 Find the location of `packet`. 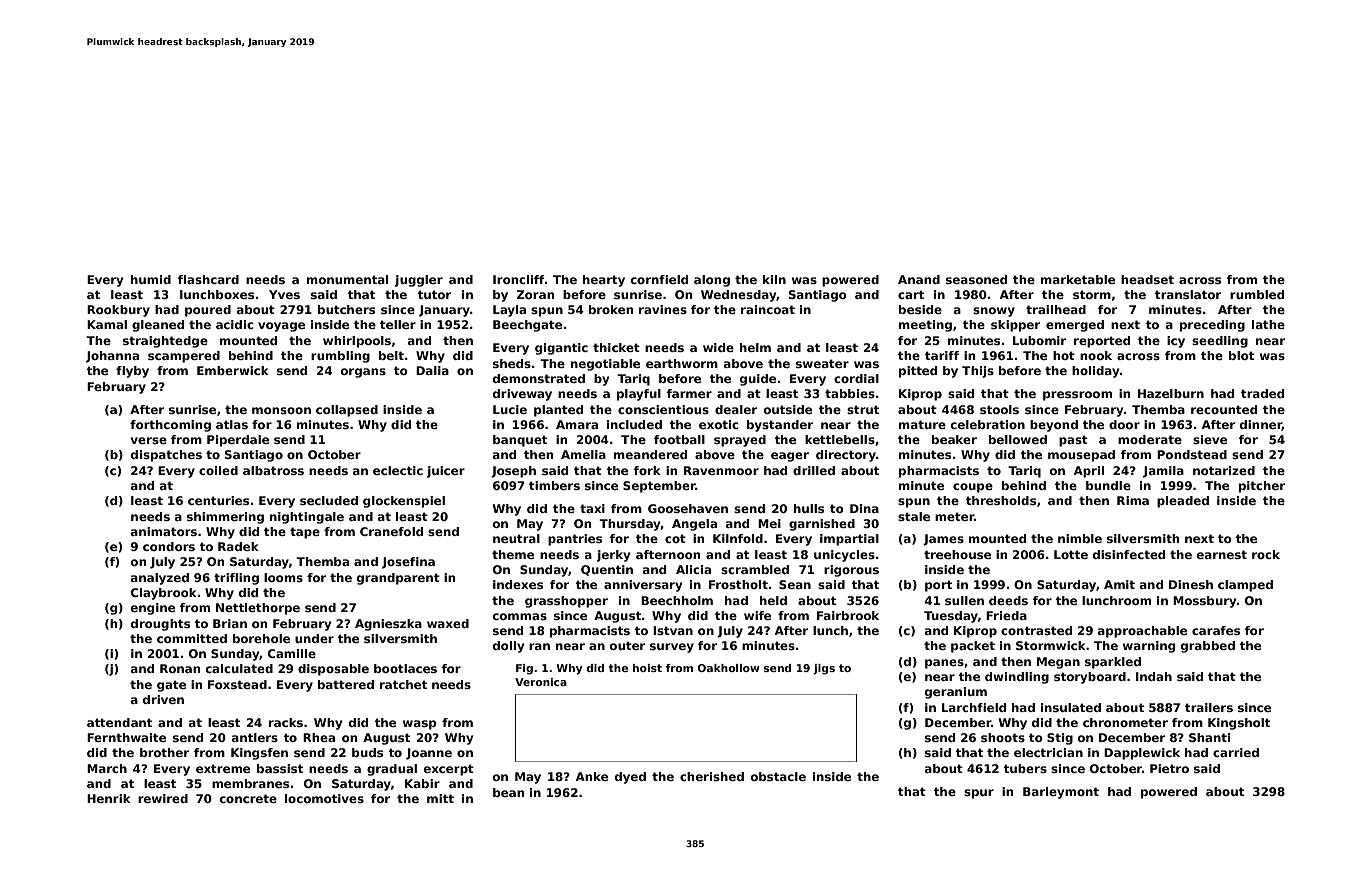

packet is located at coordinates (973, 647).
